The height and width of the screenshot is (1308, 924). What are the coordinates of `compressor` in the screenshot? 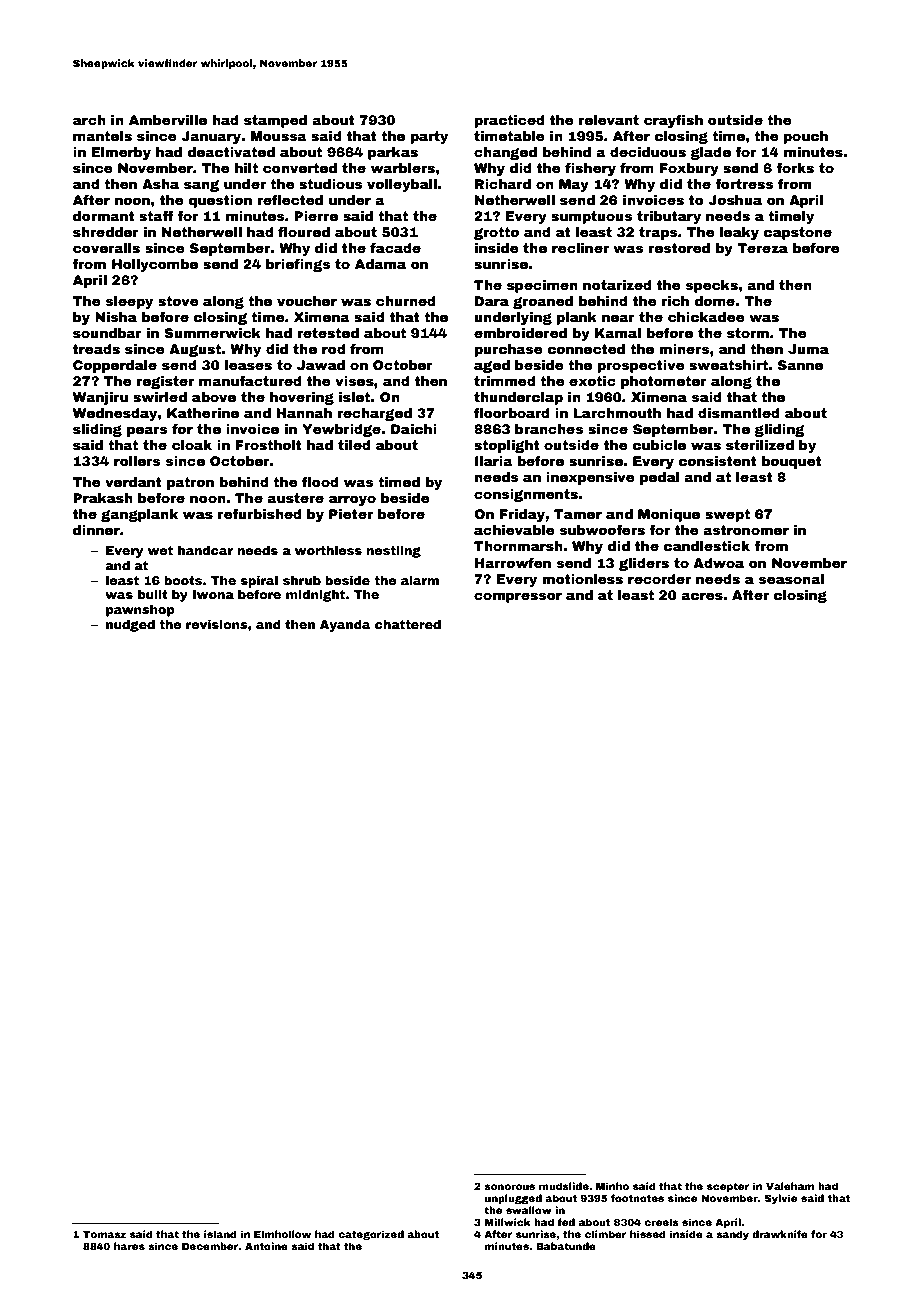 It's located at (518, 597).
